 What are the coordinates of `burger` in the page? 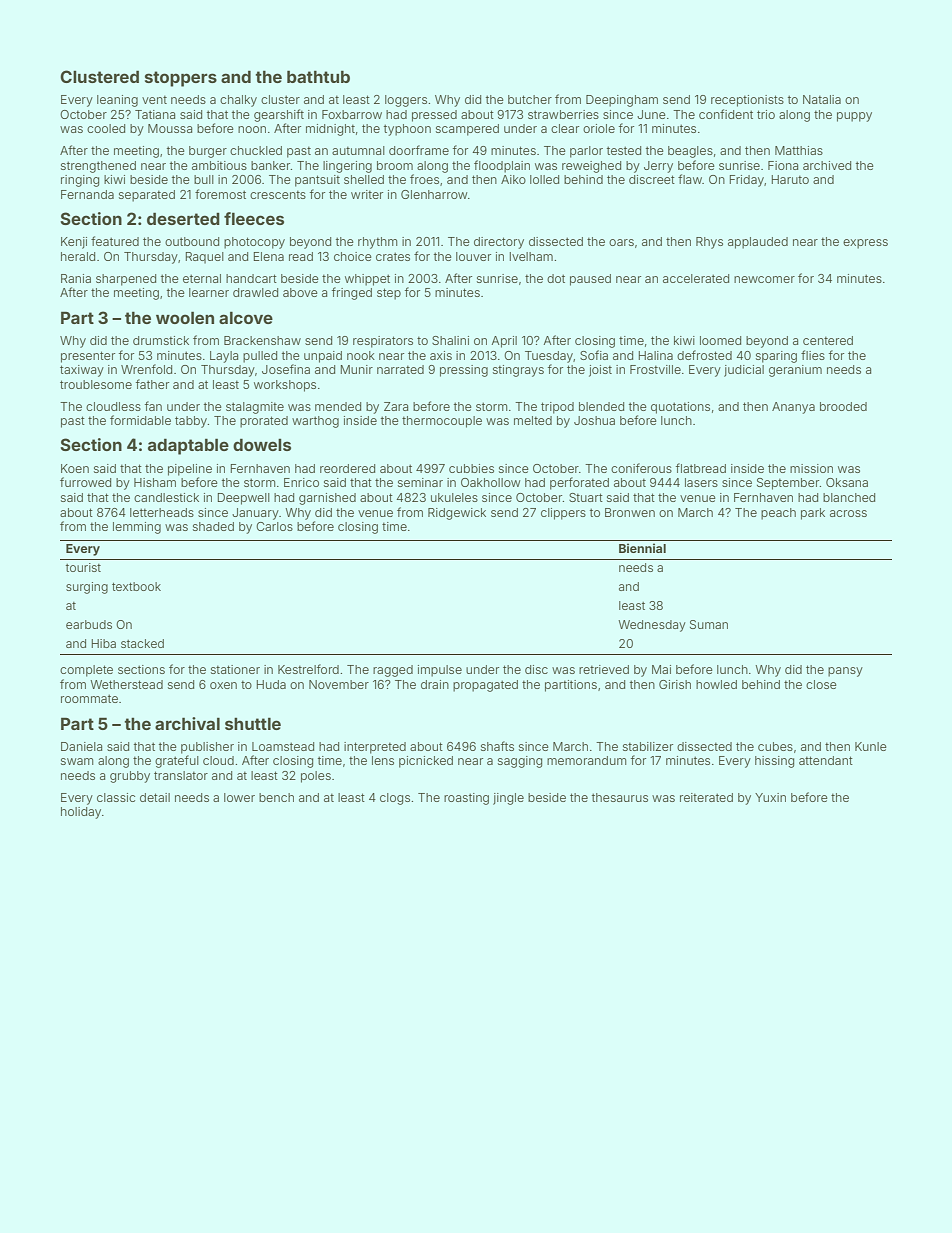 It's located at (208, 152).
